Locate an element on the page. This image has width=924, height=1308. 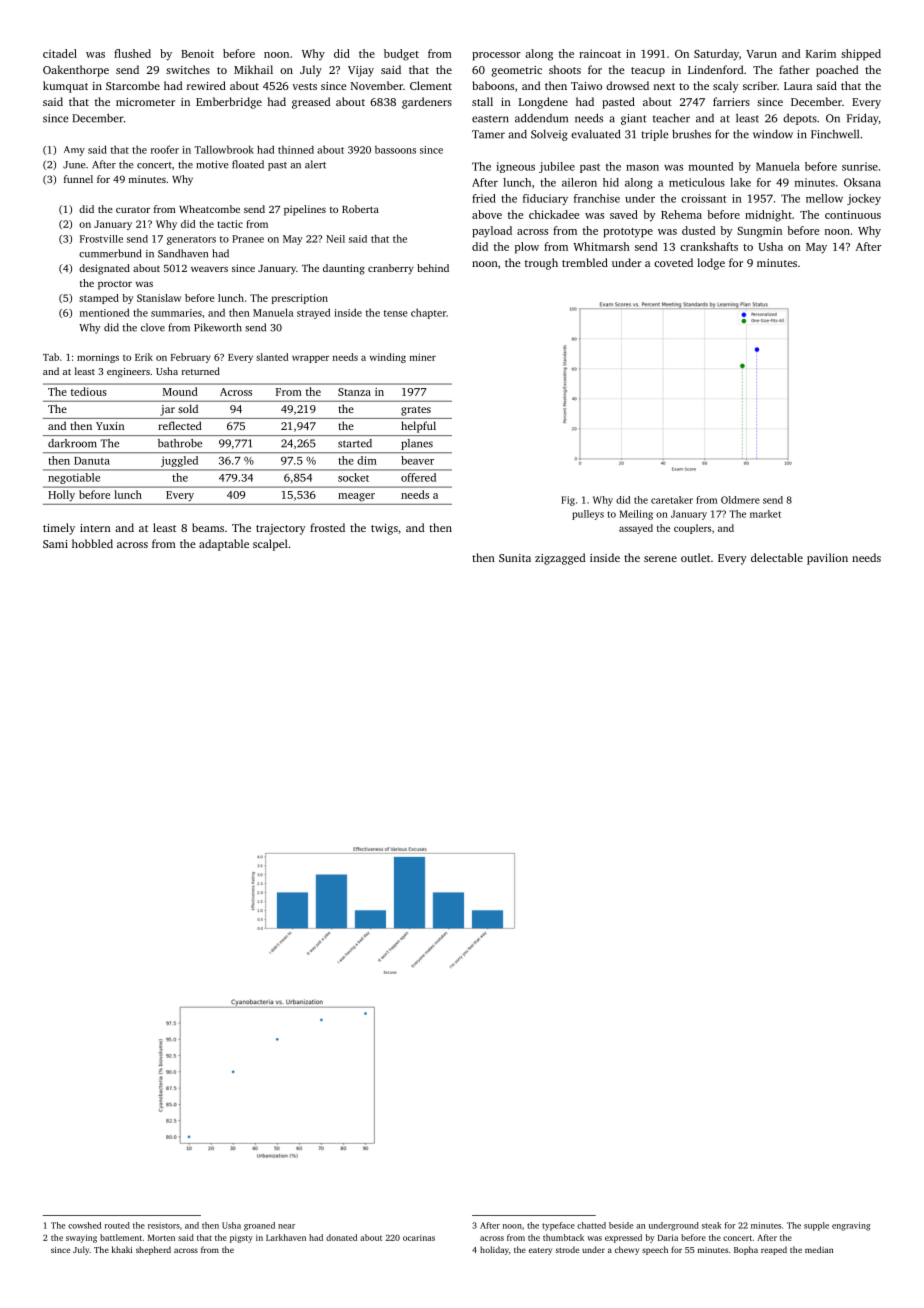
groaned is located at coordinates (259, 1226).
